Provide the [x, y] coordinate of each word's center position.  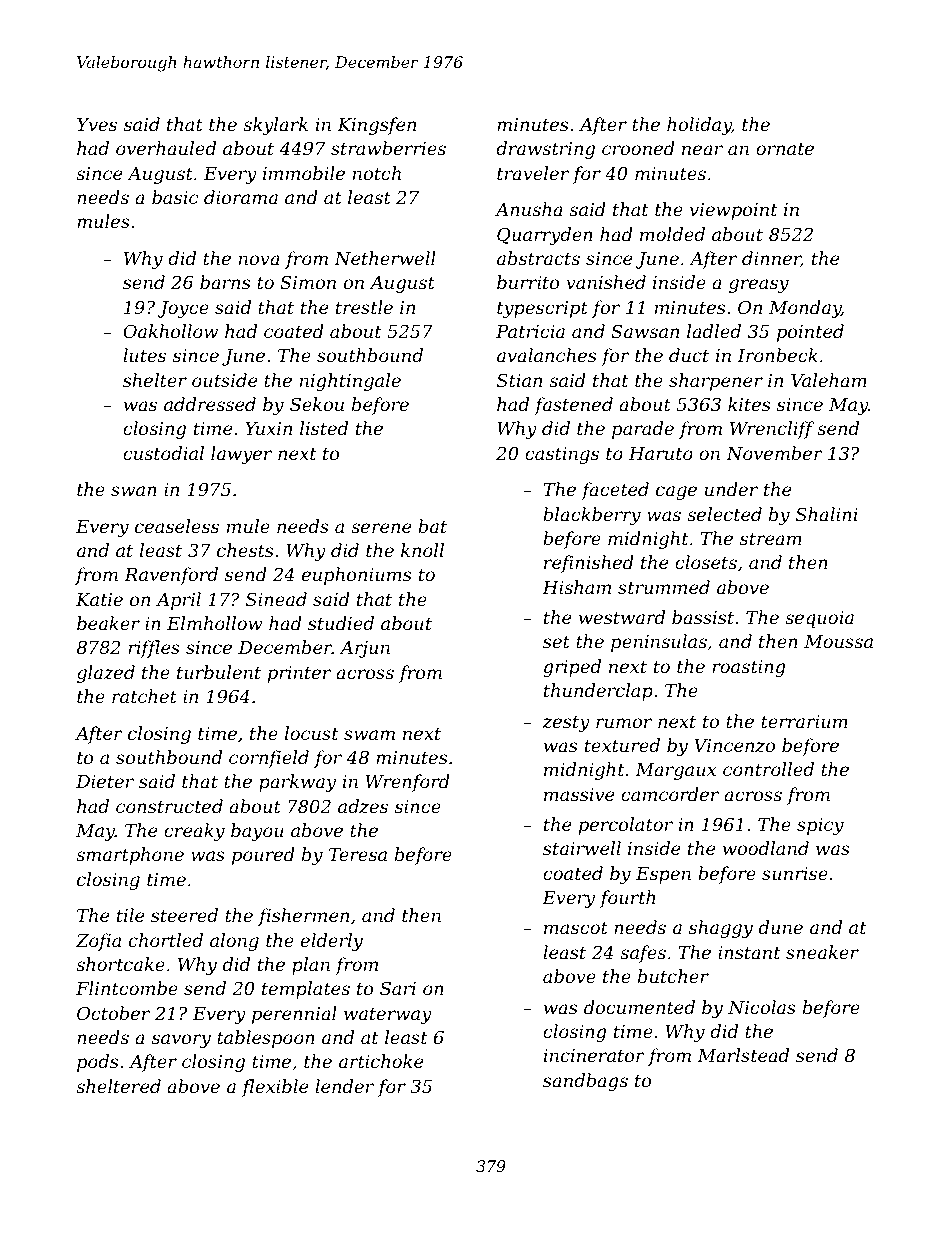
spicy [820, 826]
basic [175, 197]
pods [97, 1063]
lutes [144, 355]
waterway [388, 1016]
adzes [363, 806]
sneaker [822, 952]
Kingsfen [376, 126]
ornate [785, 149]
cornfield [269, 759]
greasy [759, 286]
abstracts [538, 258]
